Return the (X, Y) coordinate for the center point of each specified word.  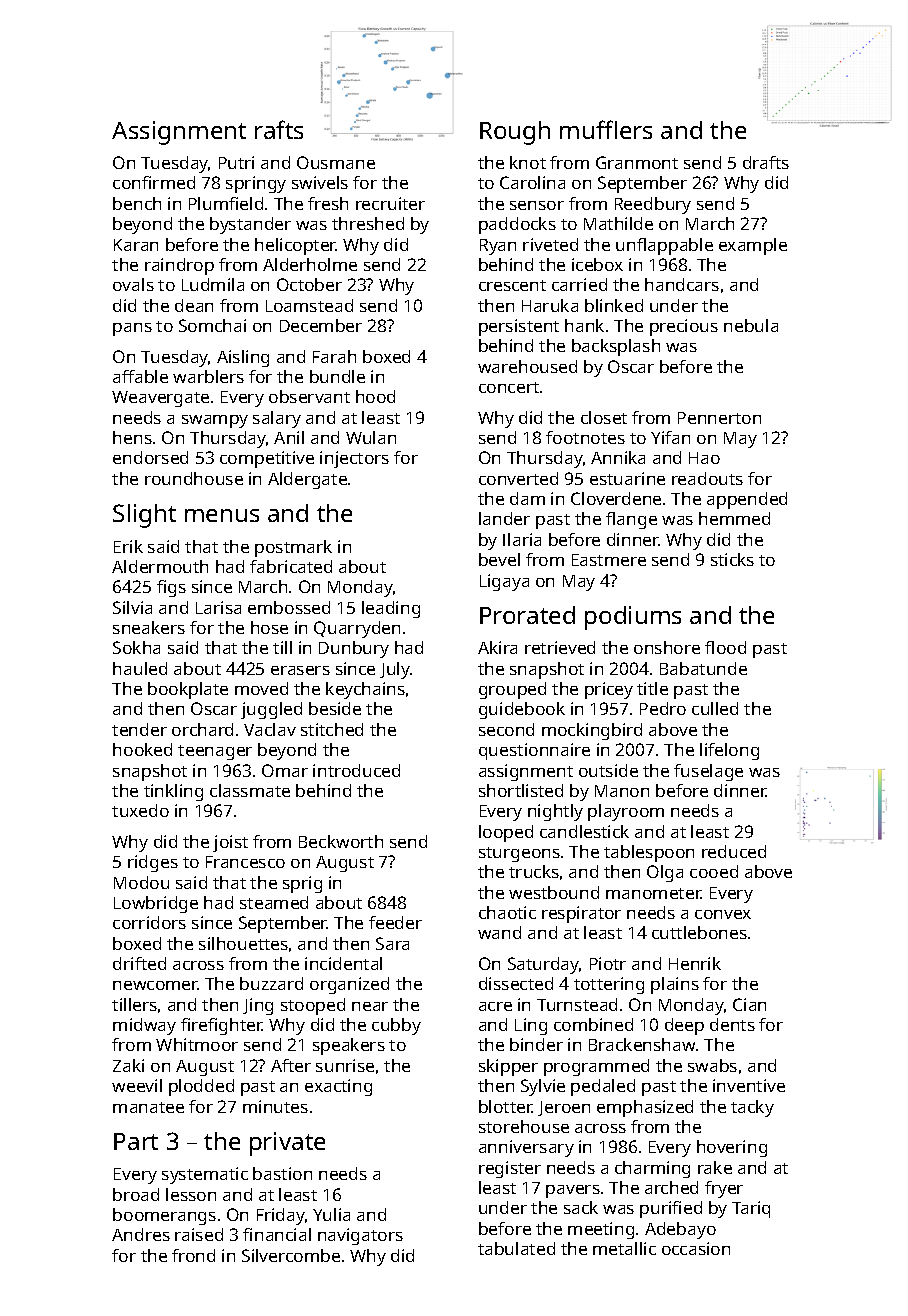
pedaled (603, 1087)
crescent (512, 285)
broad (136, 1194)
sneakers (149, 627)
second (506, 729)
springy (256, 184)
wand (499, 932)
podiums (633, 618)
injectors (354, 459)
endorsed (150, 457)
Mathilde (618, 223)
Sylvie (543, 1087)
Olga (665, 873)
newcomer (155, 985)
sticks (732, 559)
